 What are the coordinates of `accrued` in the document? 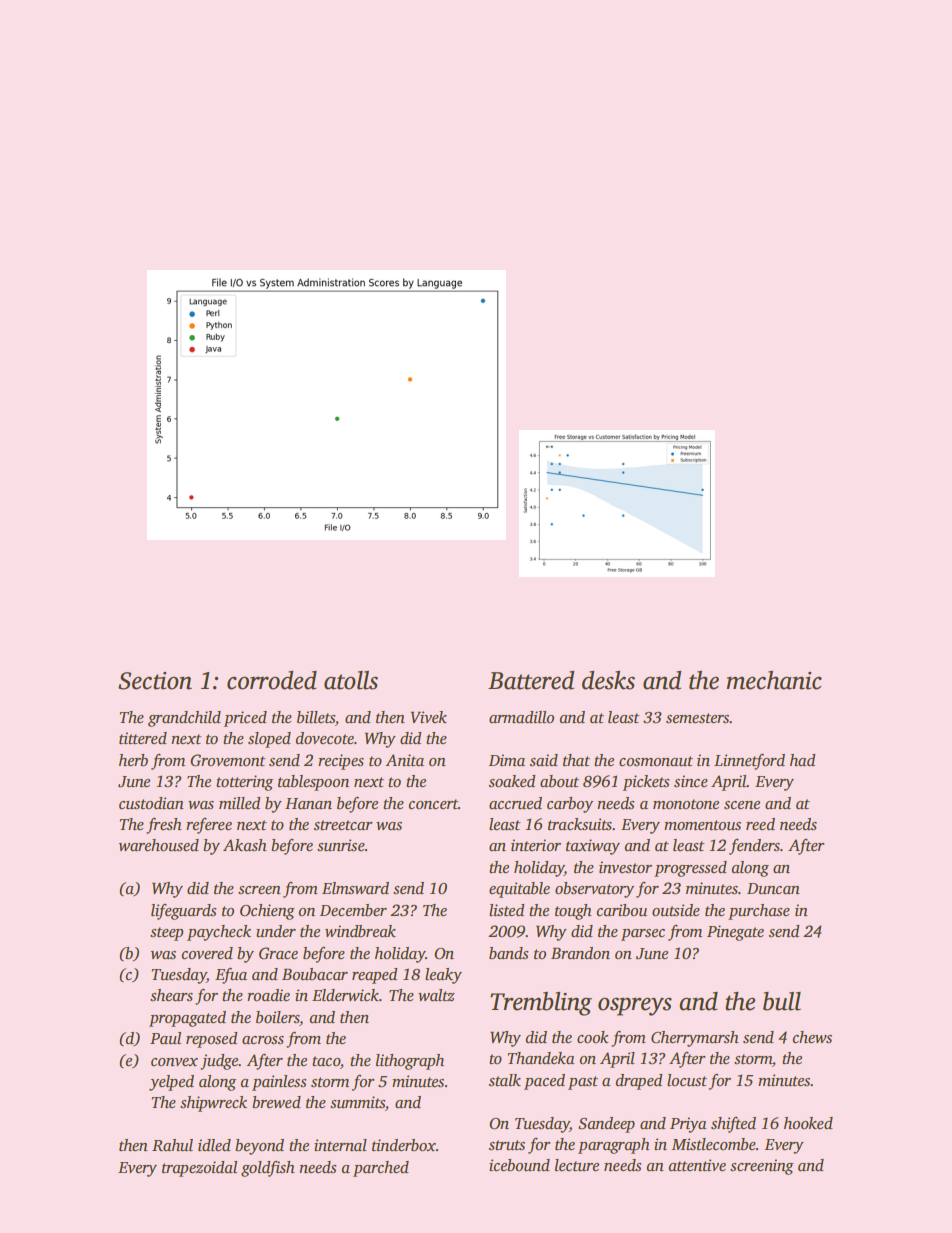 It's located at (515, 803).
